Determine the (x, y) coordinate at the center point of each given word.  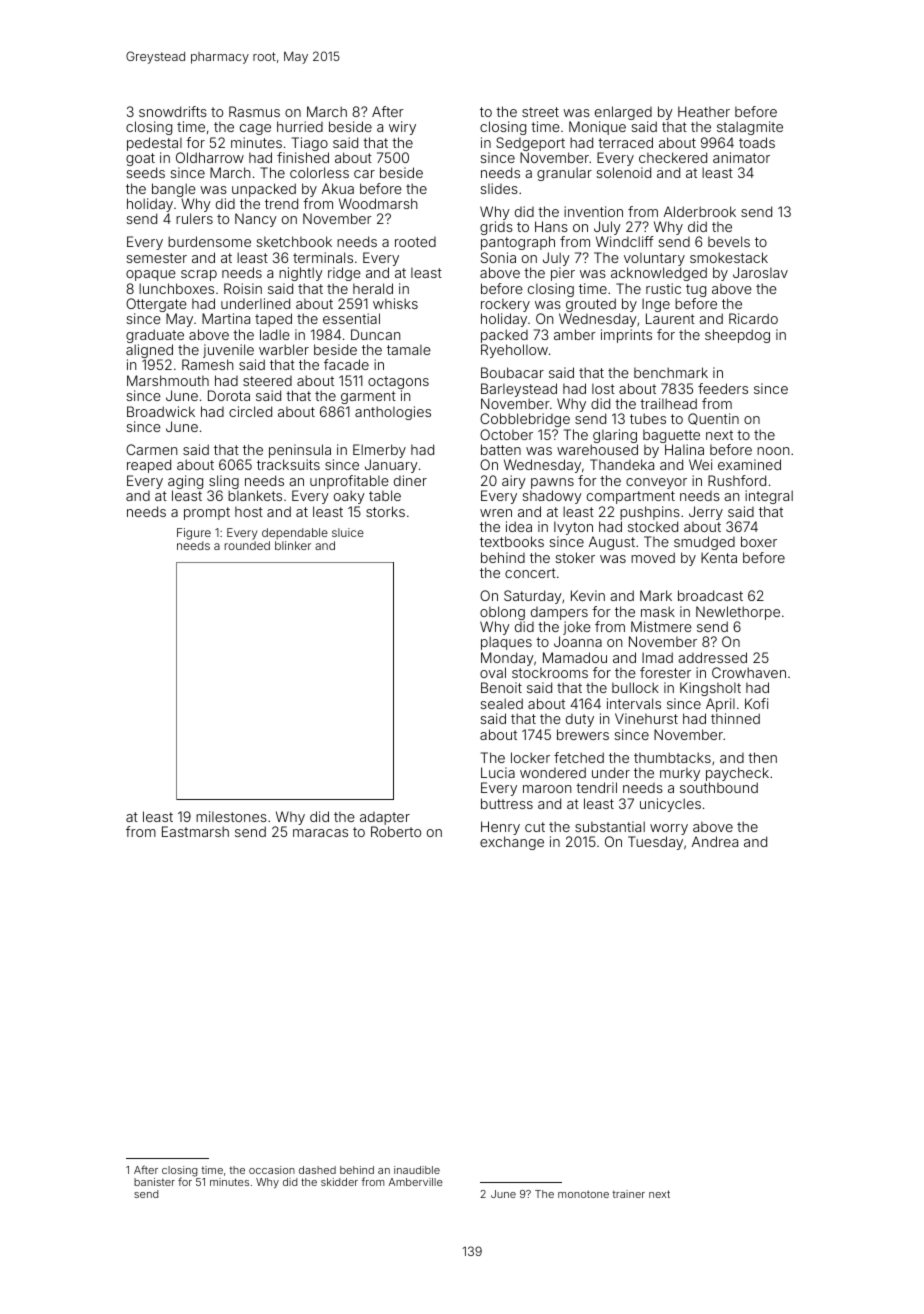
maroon (547, 789)
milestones (231, 816)
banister (154, 1182)
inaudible (417, 1170)
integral (769, 497)
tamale (409, 350)
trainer (629, 1194)
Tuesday (655, 843)
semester (156, 258)
